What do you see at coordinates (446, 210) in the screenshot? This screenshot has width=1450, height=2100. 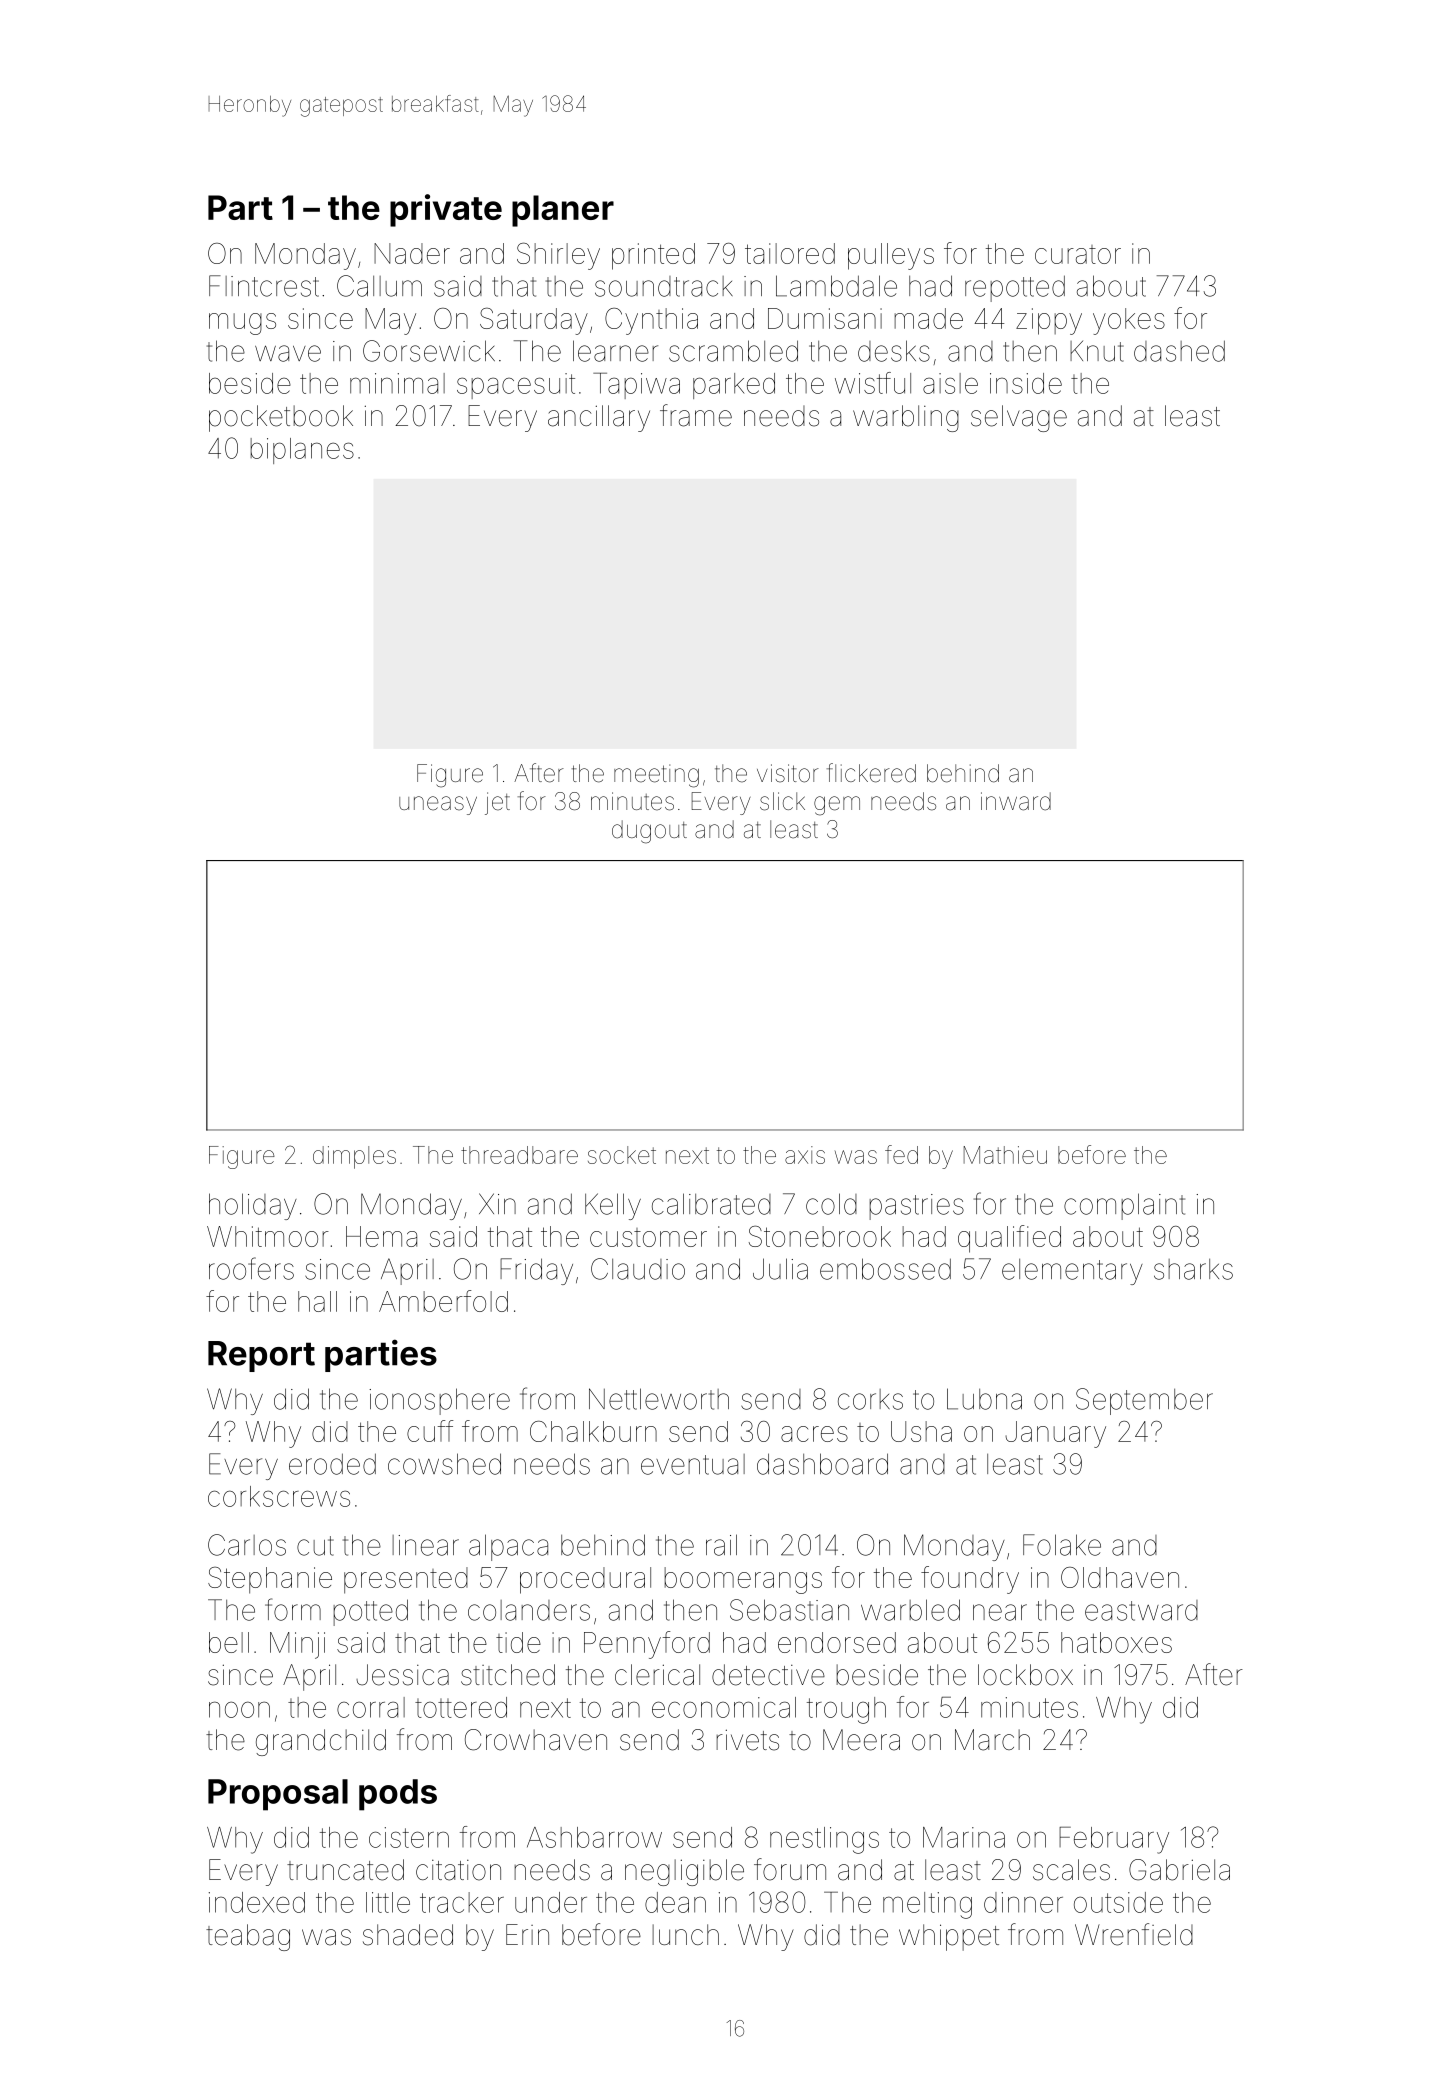 I see `private` at bounding box center [446, 210].
